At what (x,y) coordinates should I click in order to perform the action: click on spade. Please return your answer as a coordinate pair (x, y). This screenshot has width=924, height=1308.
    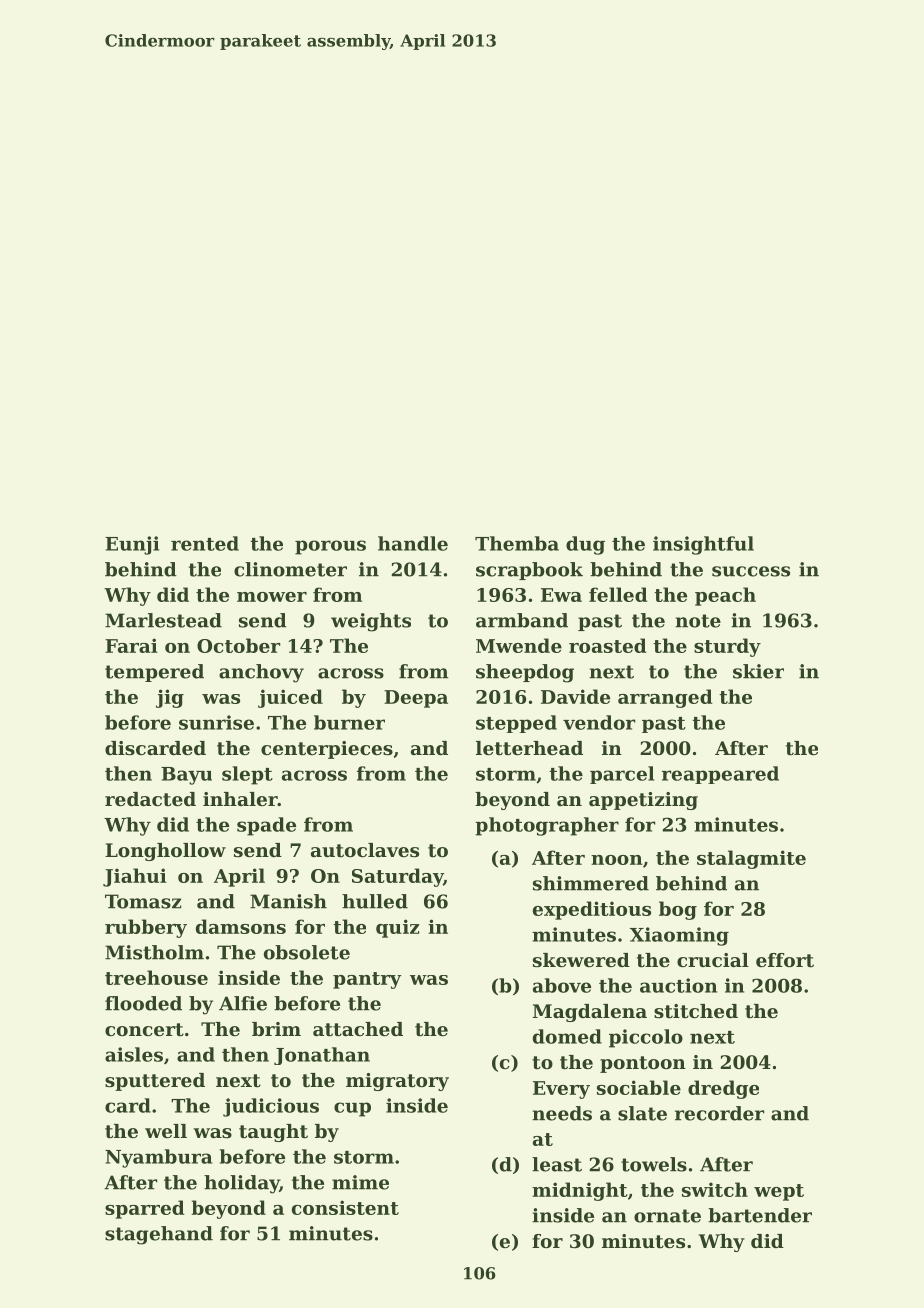
    Looking at the image, I should click on (266, 826).
